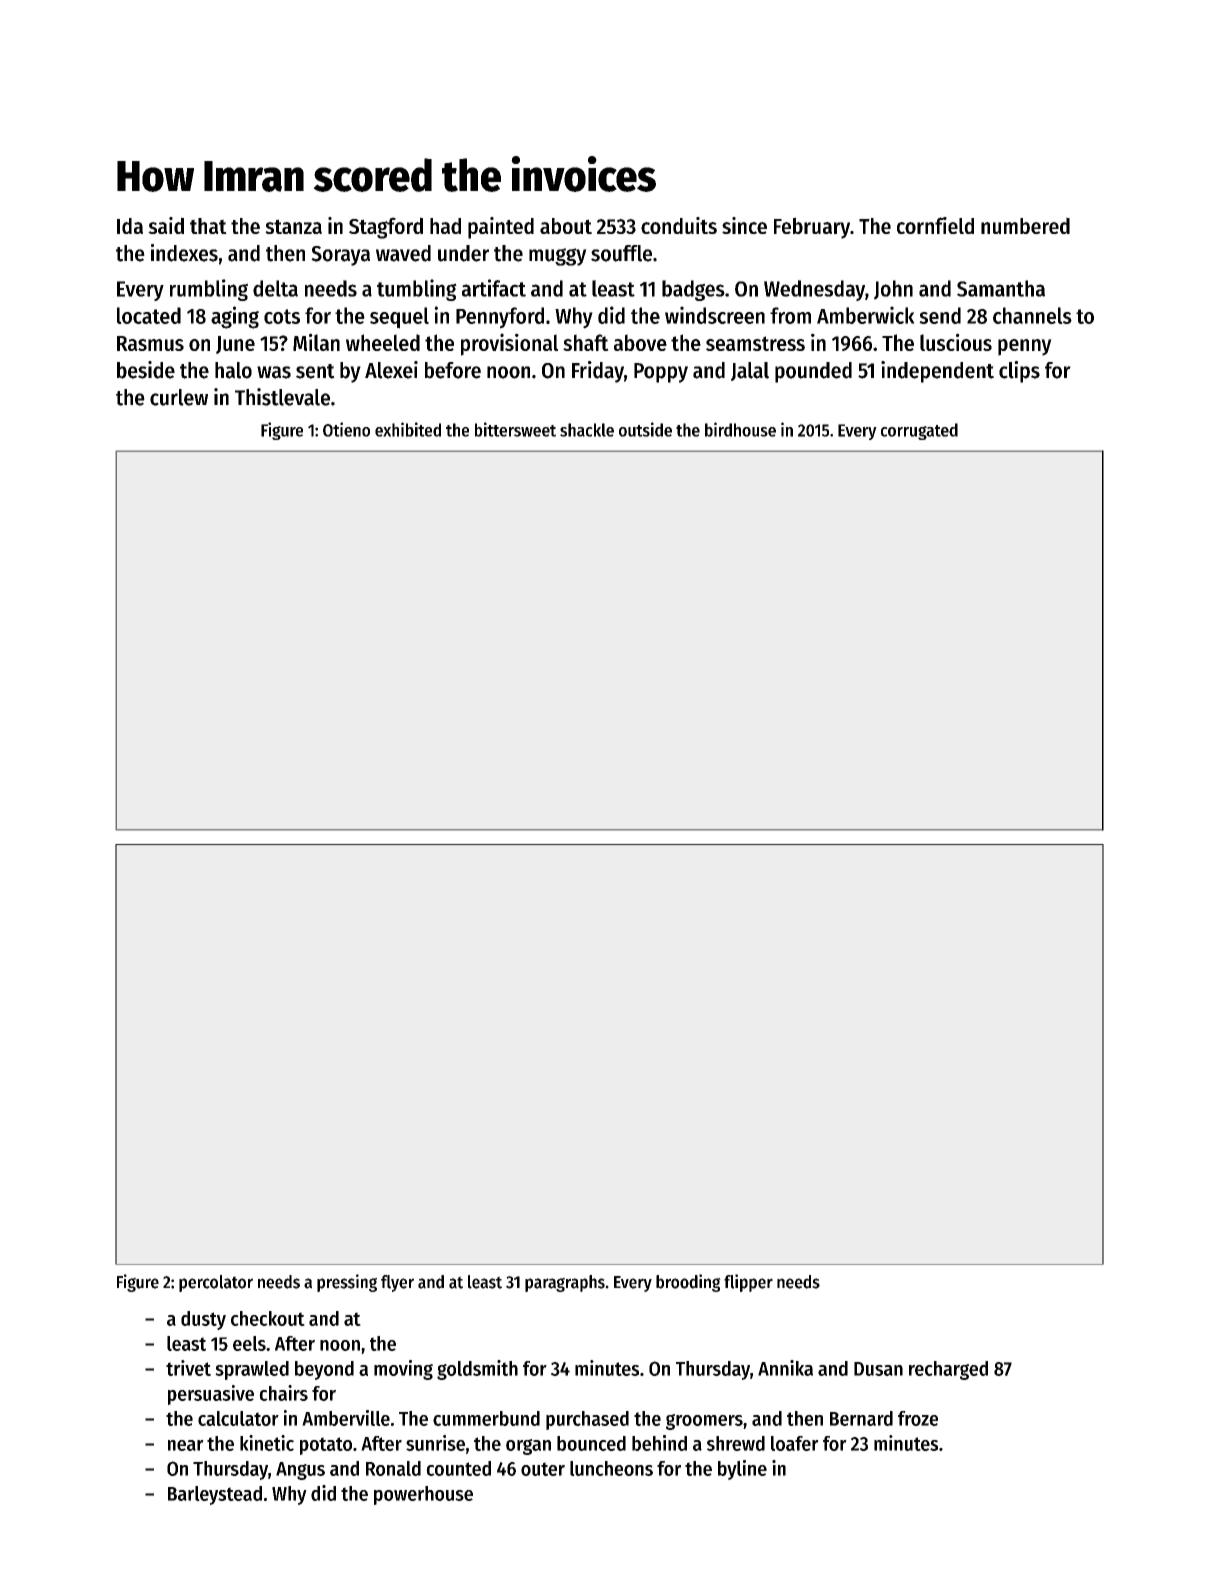 This page has width=1219, height=1577. What do you see at coordinates (282, 316) in the page?
I see `cots` at bounding box center [282, 316].
